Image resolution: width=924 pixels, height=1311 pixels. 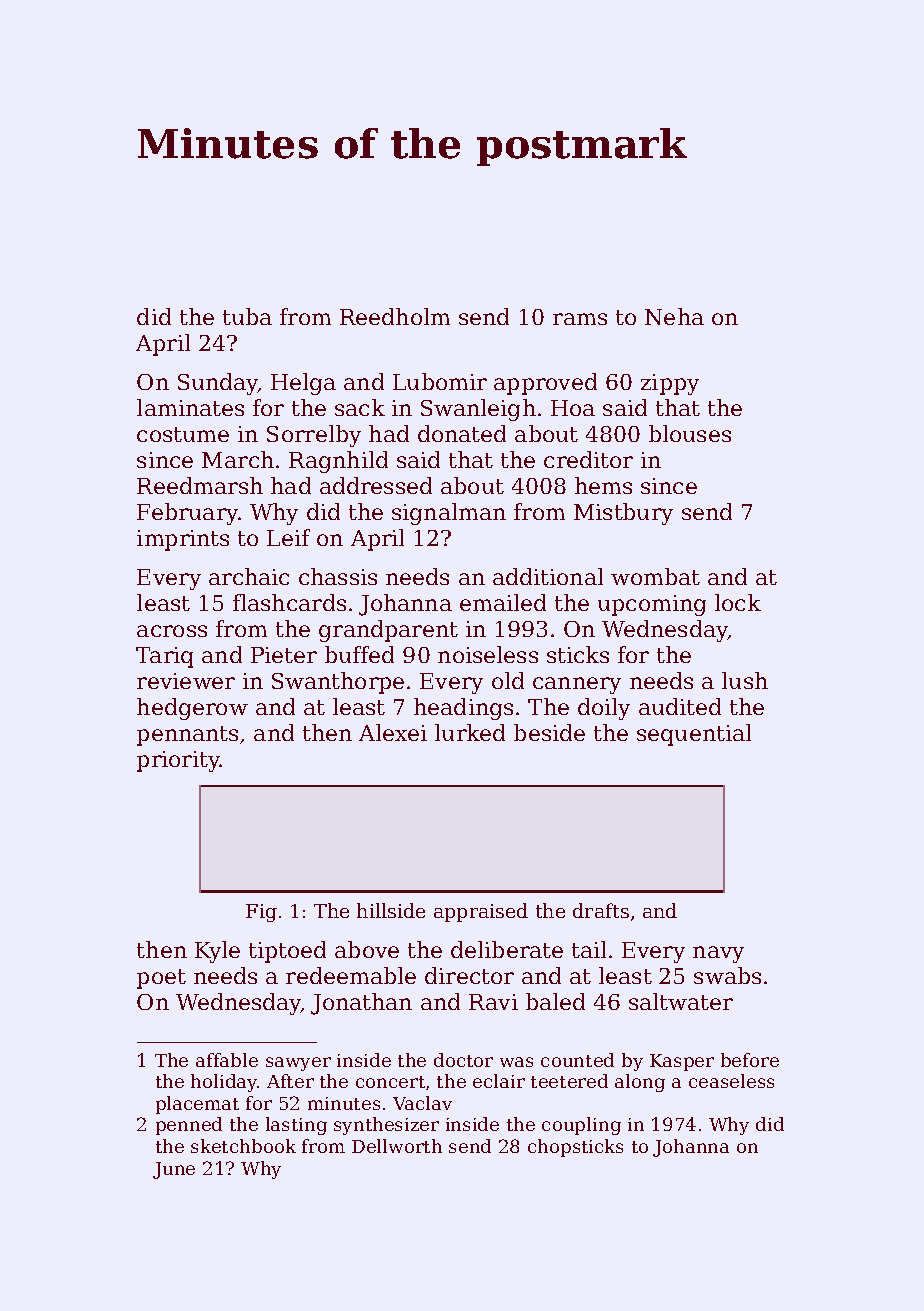 I want to click on March, so click(x=238, y=459).
